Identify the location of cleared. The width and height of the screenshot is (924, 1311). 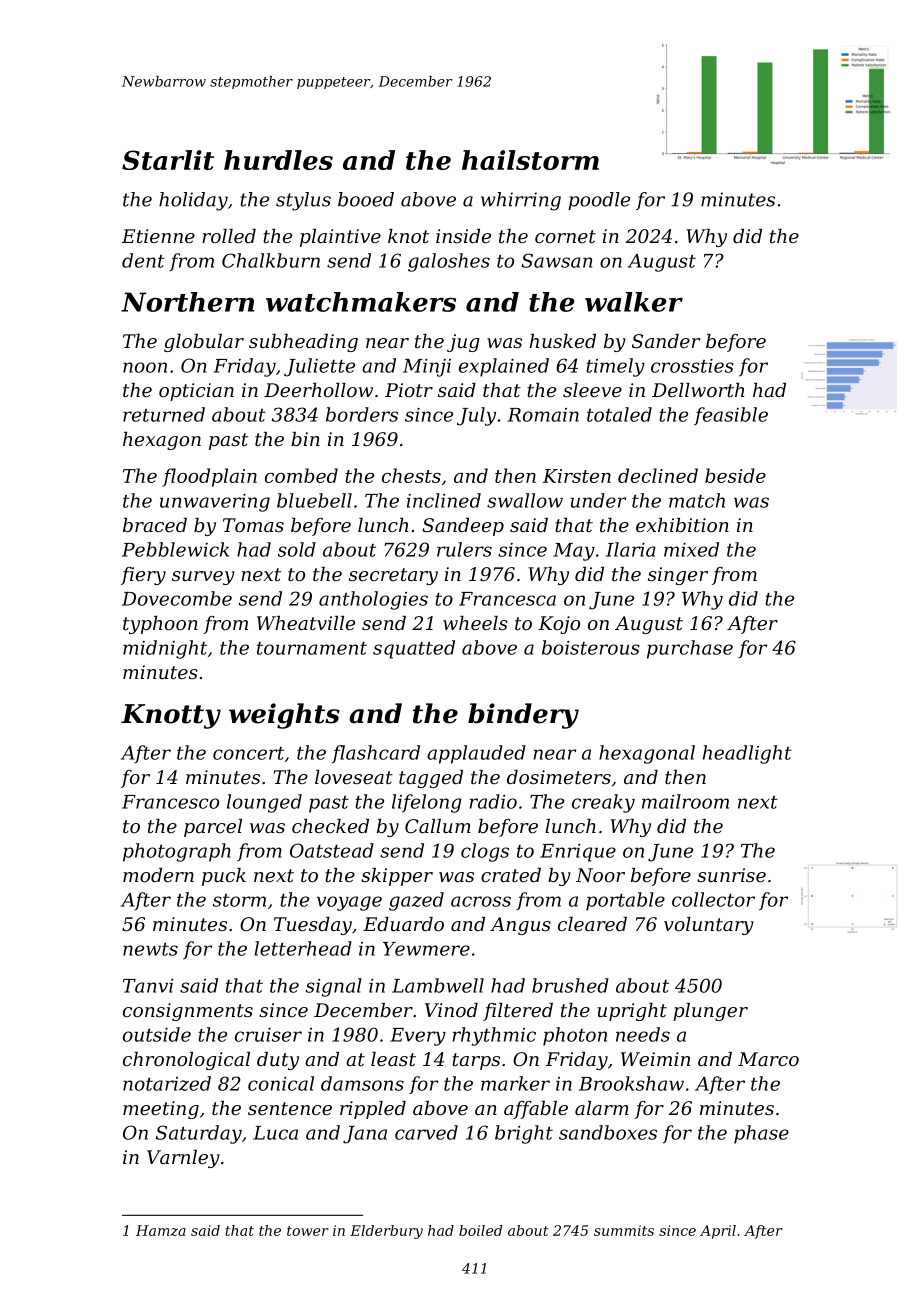
(592, 924).
